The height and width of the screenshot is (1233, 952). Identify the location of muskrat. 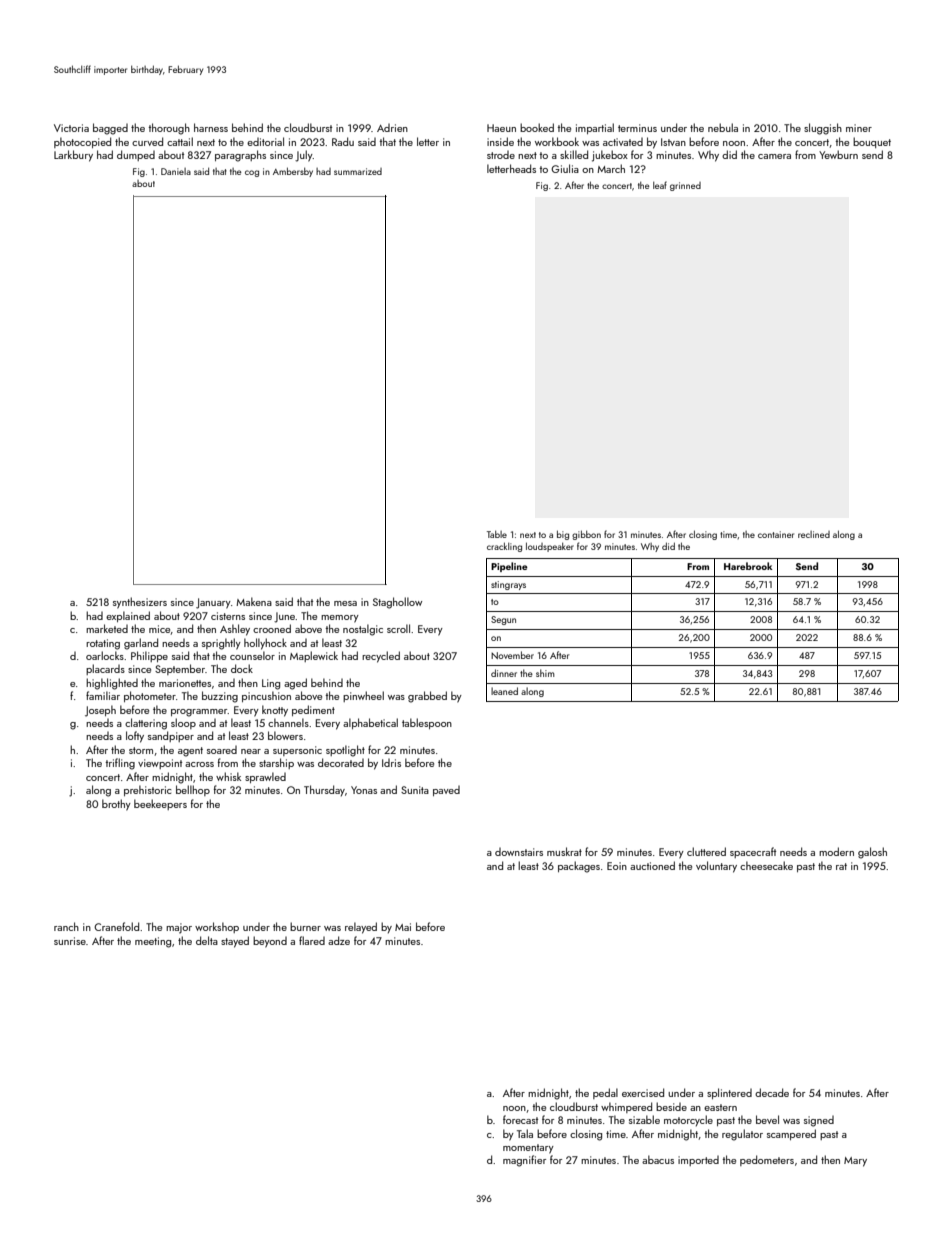
(564, 851).
